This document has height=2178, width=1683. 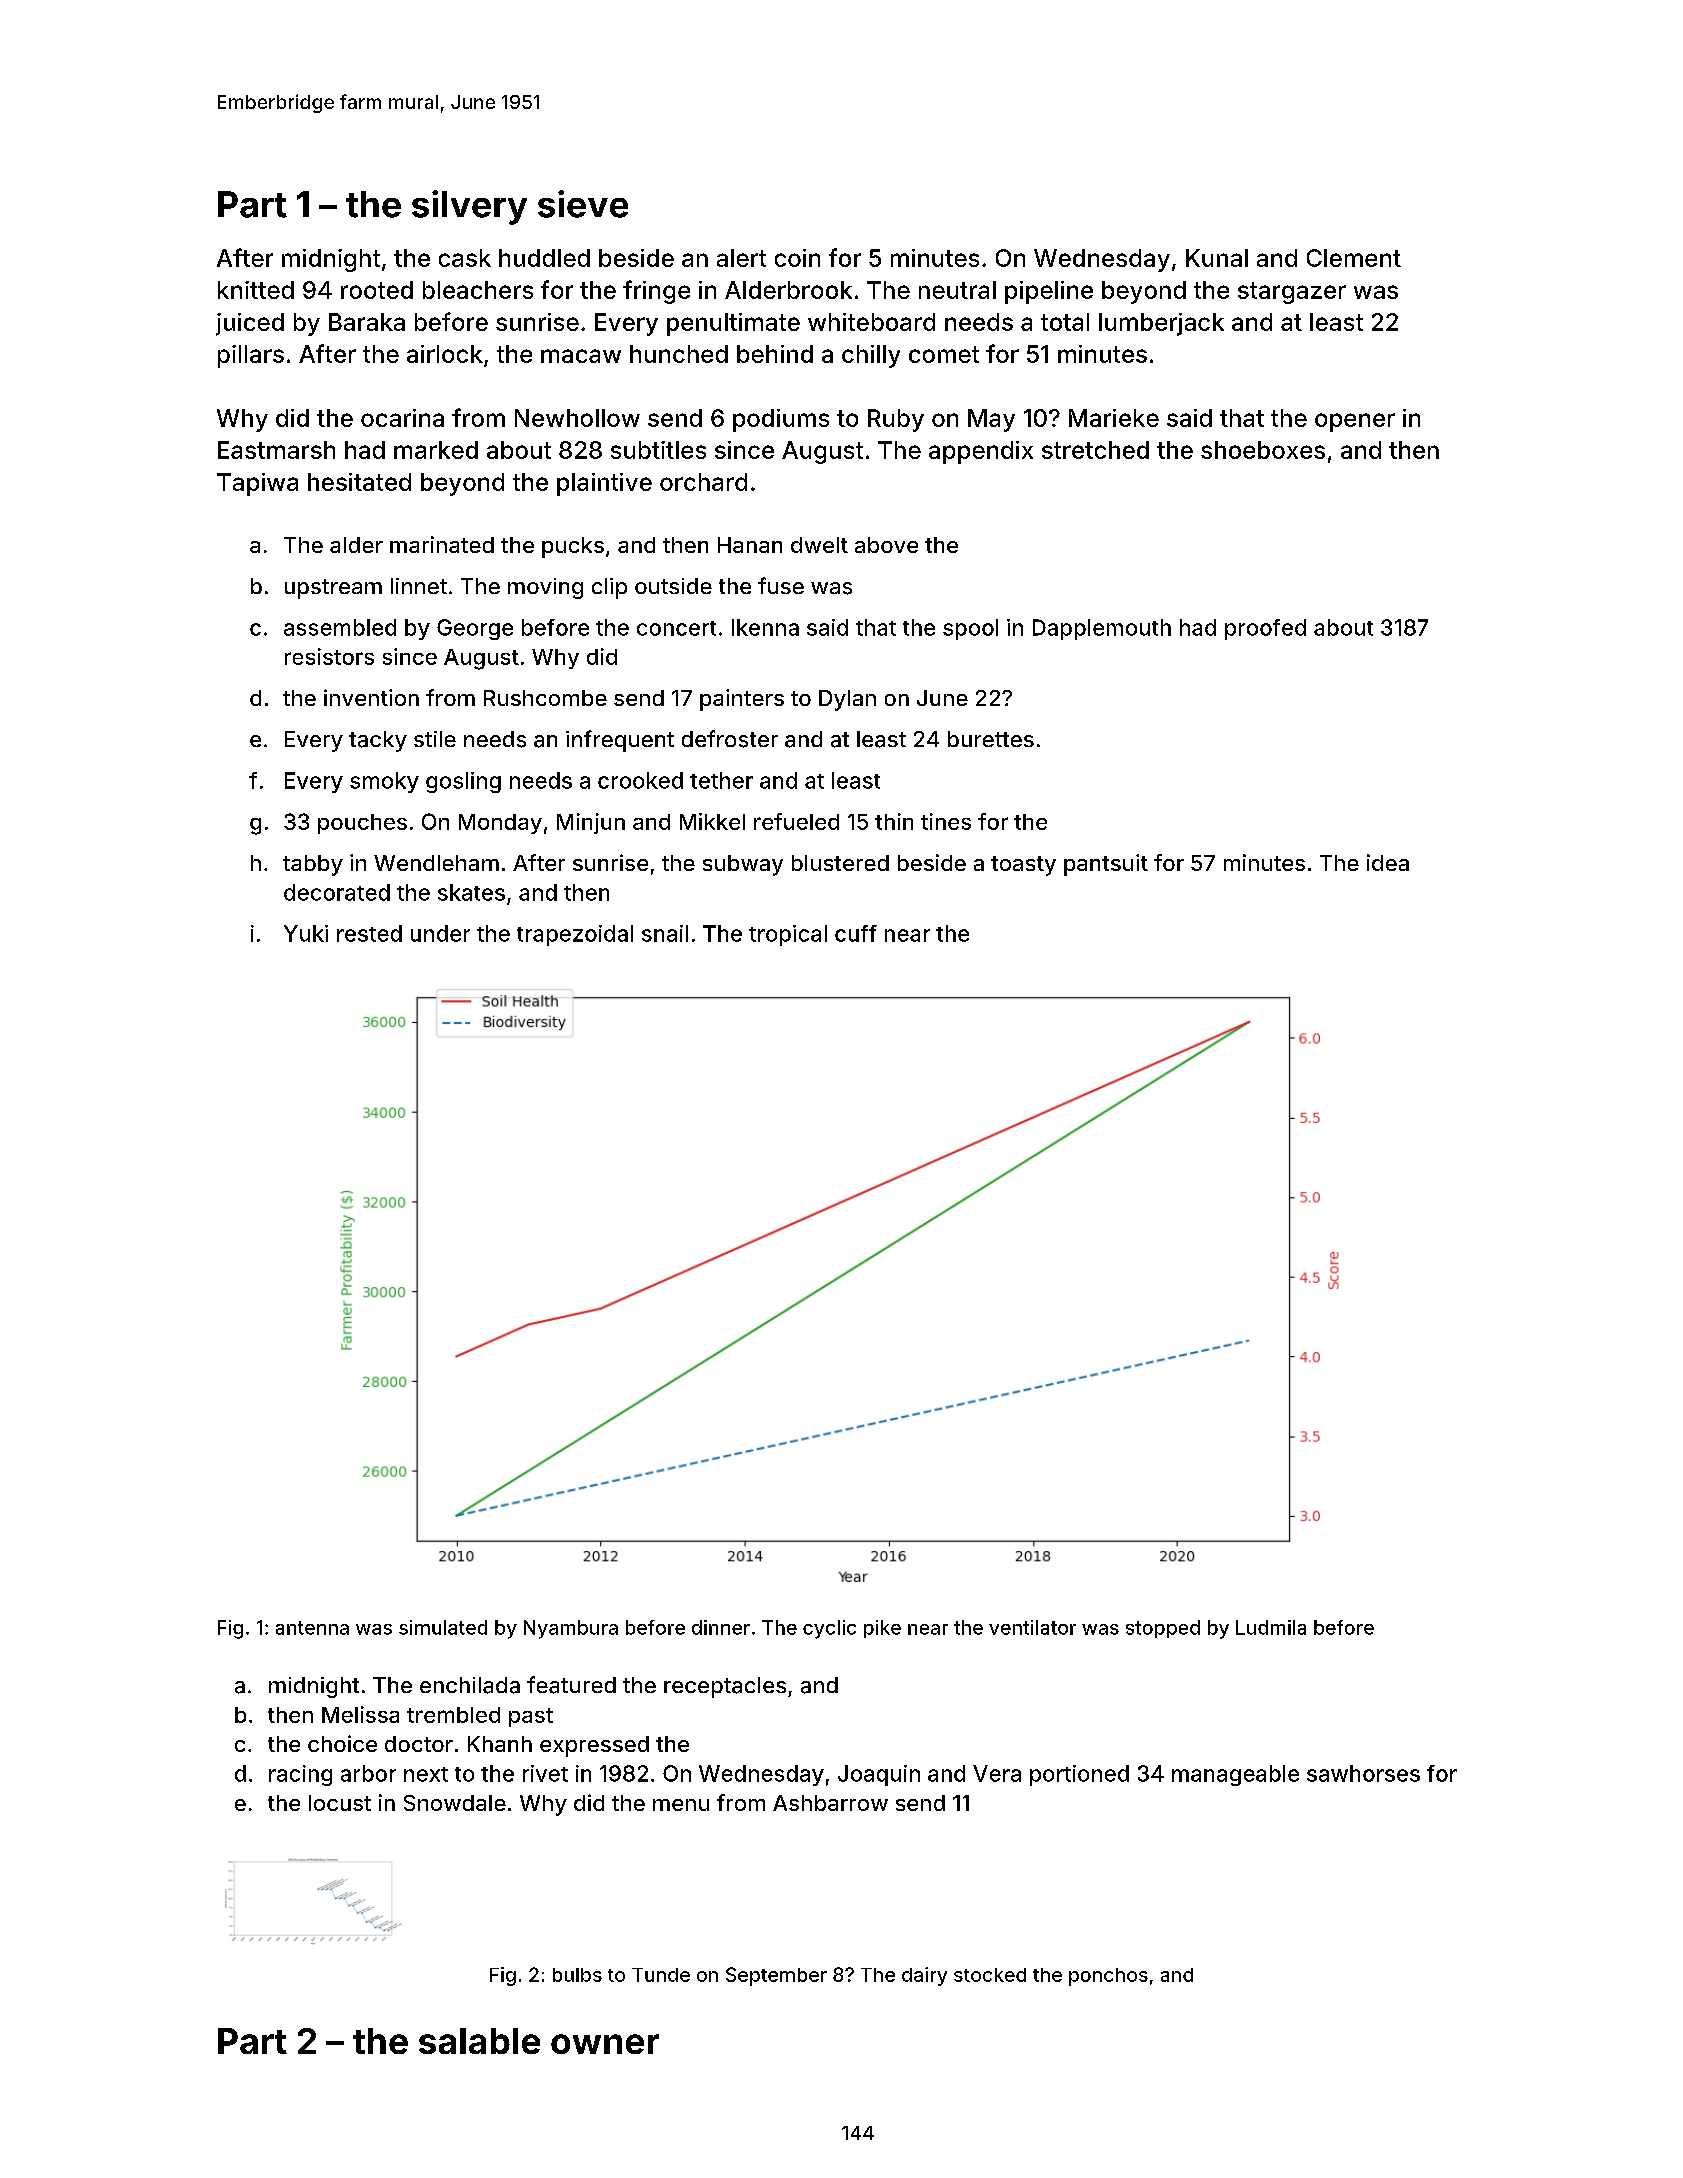 What do you see at coordinates (856, 933) in the document?
I see `cuff` at bounding box center [856, 933].
